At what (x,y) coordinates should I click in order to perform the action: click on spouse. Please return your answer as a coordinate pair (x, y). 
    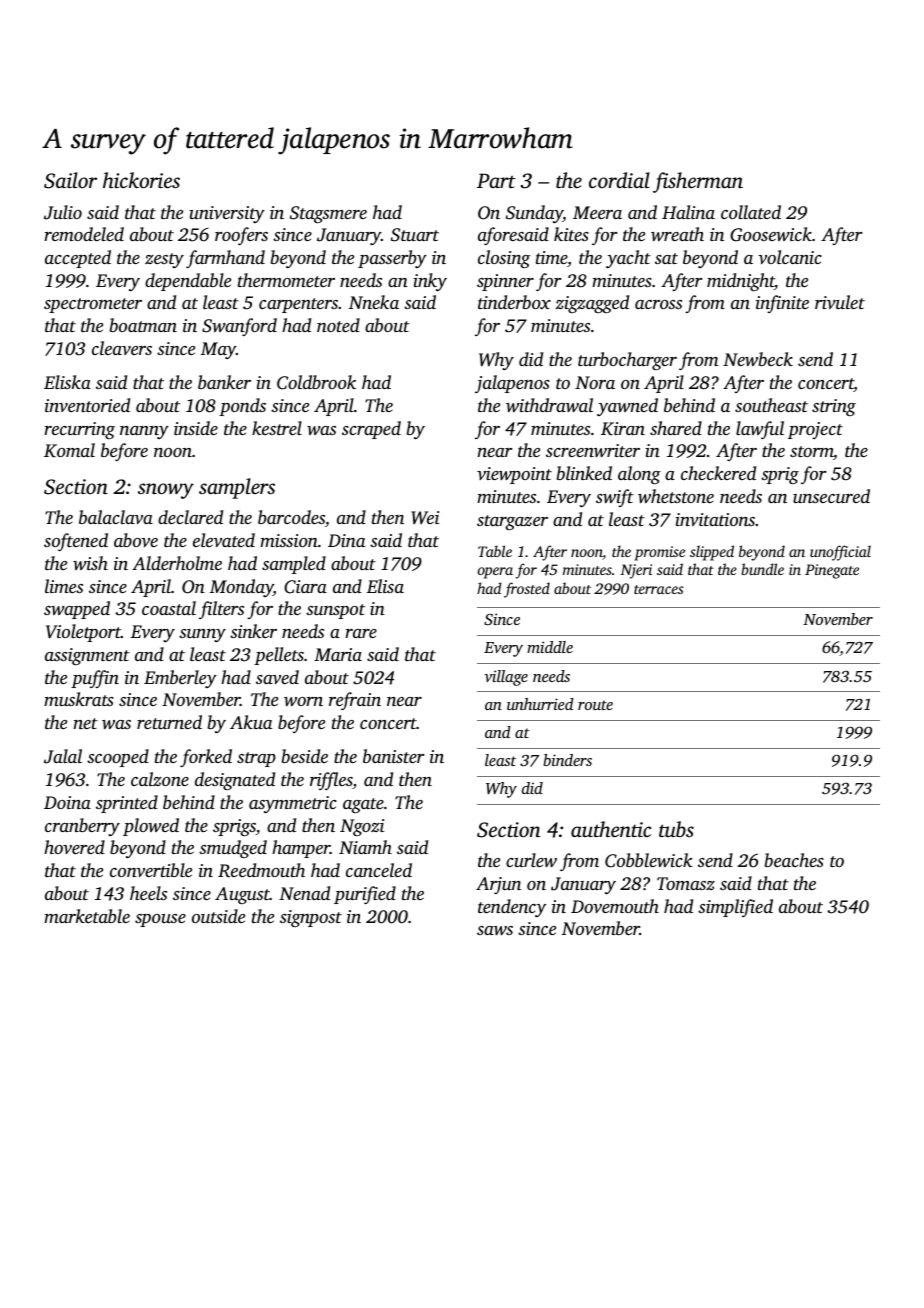
    Looking at the image, I should click on (160, 920).
